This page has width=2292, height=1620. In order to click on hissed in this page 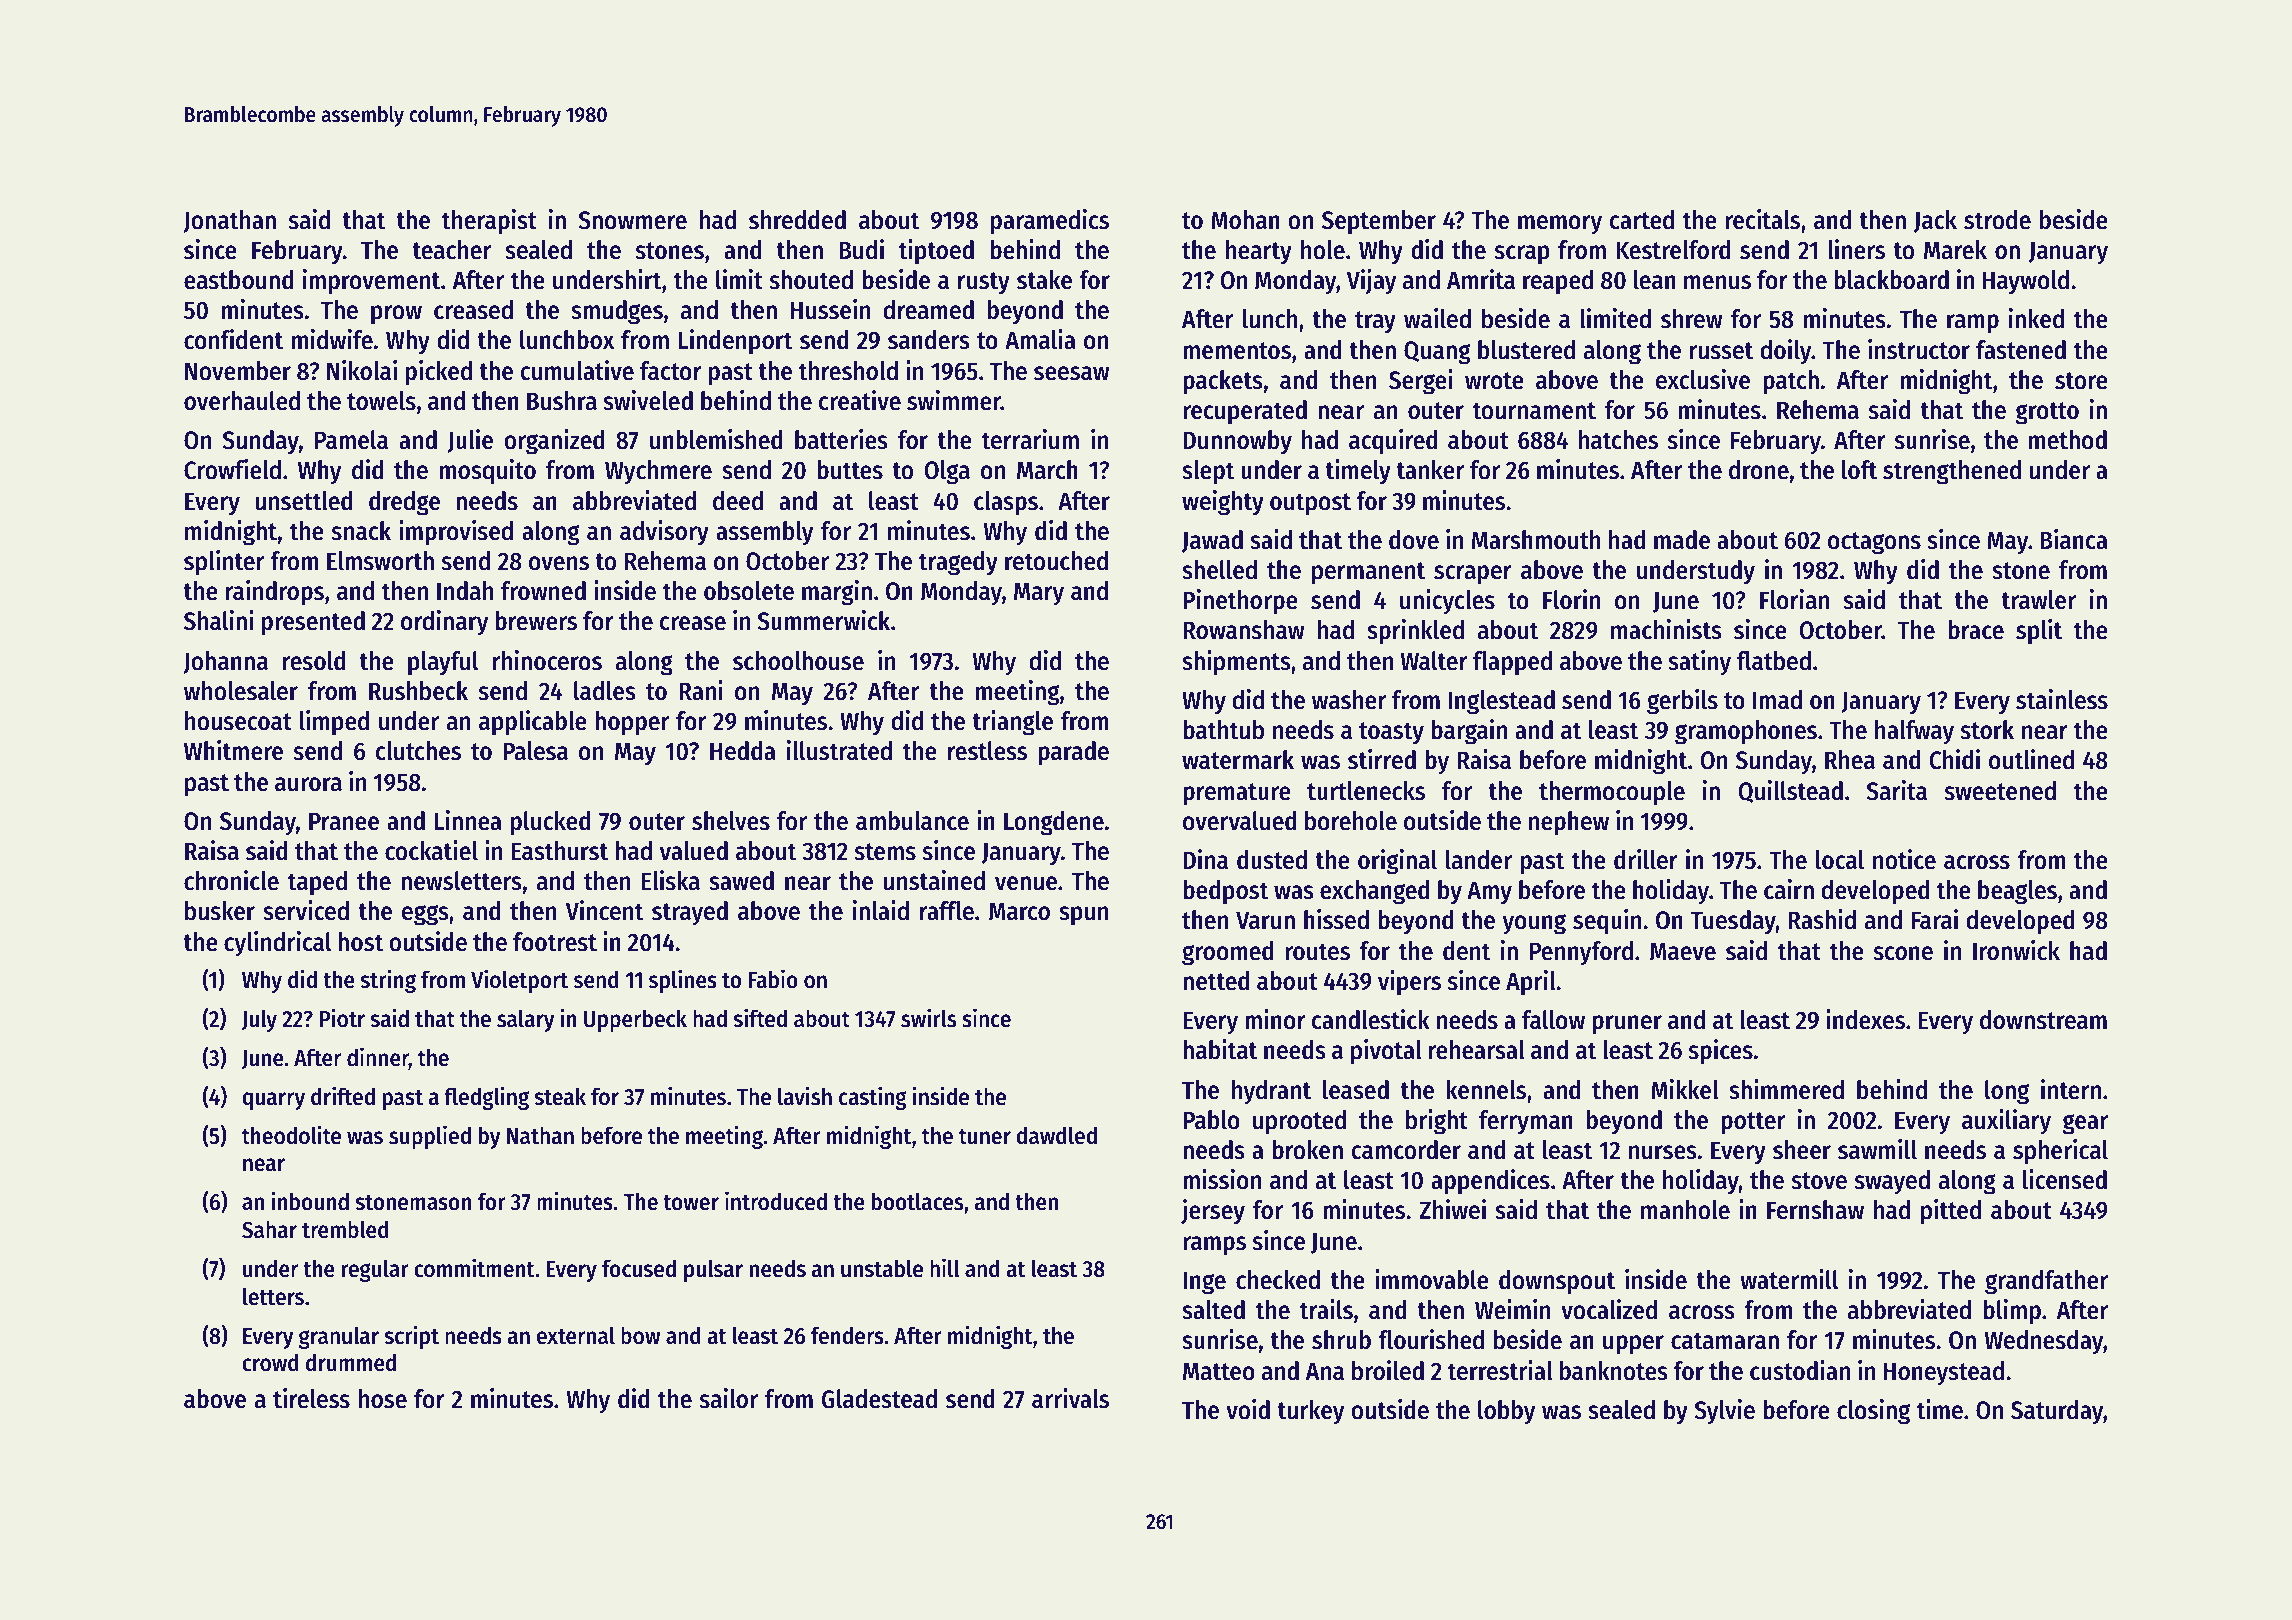, I will do `click(1336, 919)`.
